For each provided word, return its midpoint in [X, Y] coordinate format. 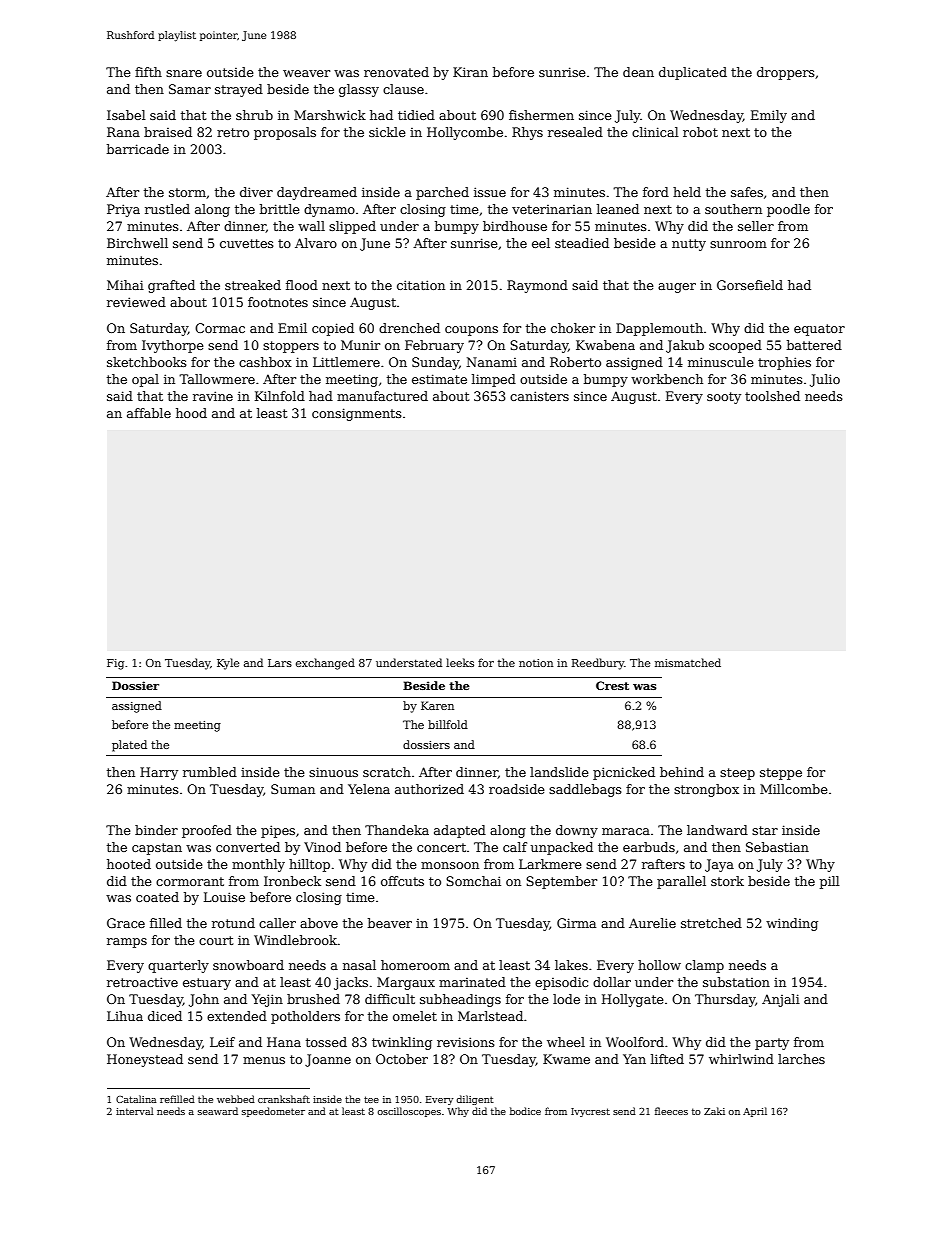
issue [490, 192]
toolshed [772, 396]
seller [756, 226]
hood [191, 413]
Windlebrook [295, 940]
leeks [460, 662]
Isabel [126, 115]
